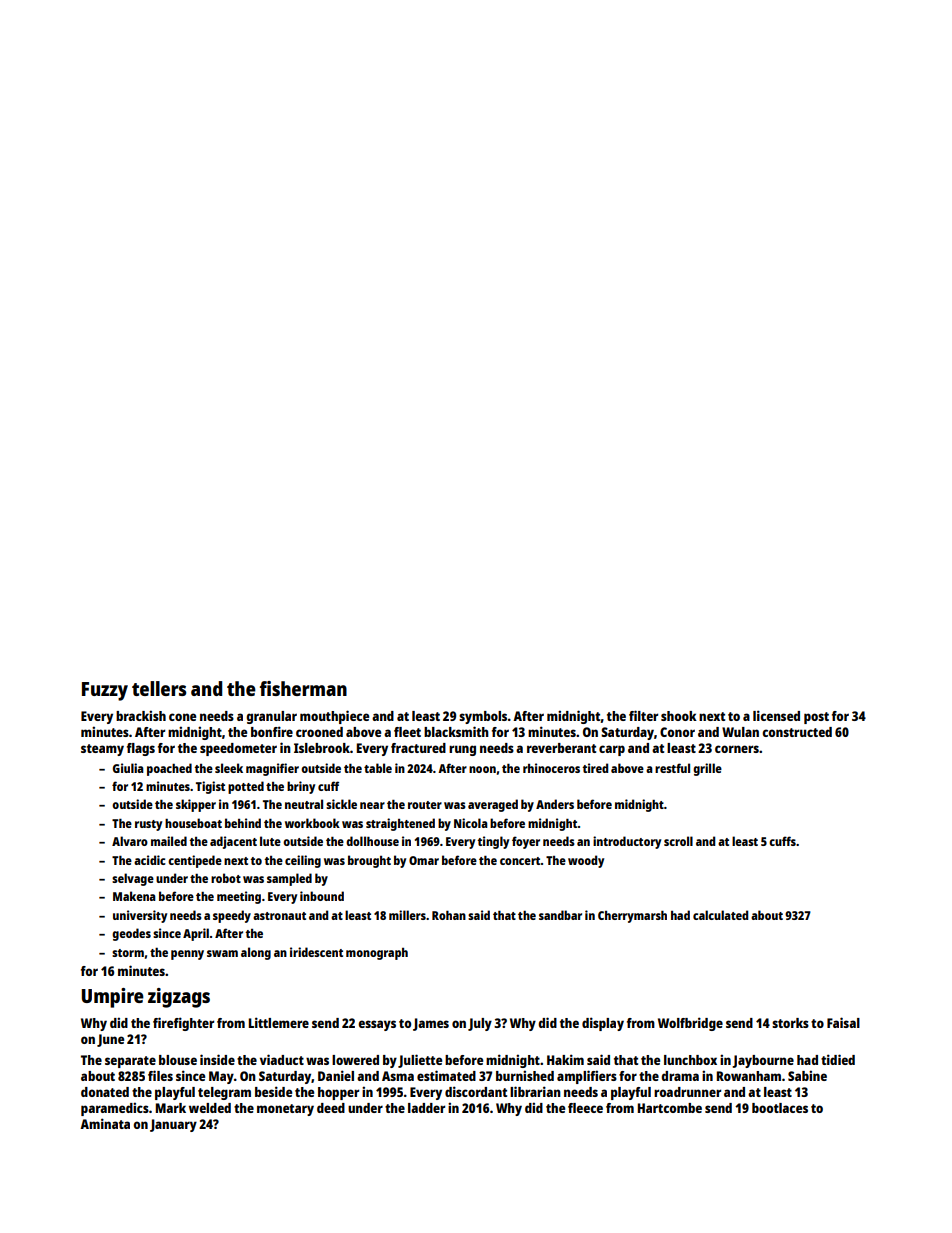 The height and width of the document is (1233, 952). Describe the element at coordinates (677, 732) in the document. I see `Conor` at that location.
